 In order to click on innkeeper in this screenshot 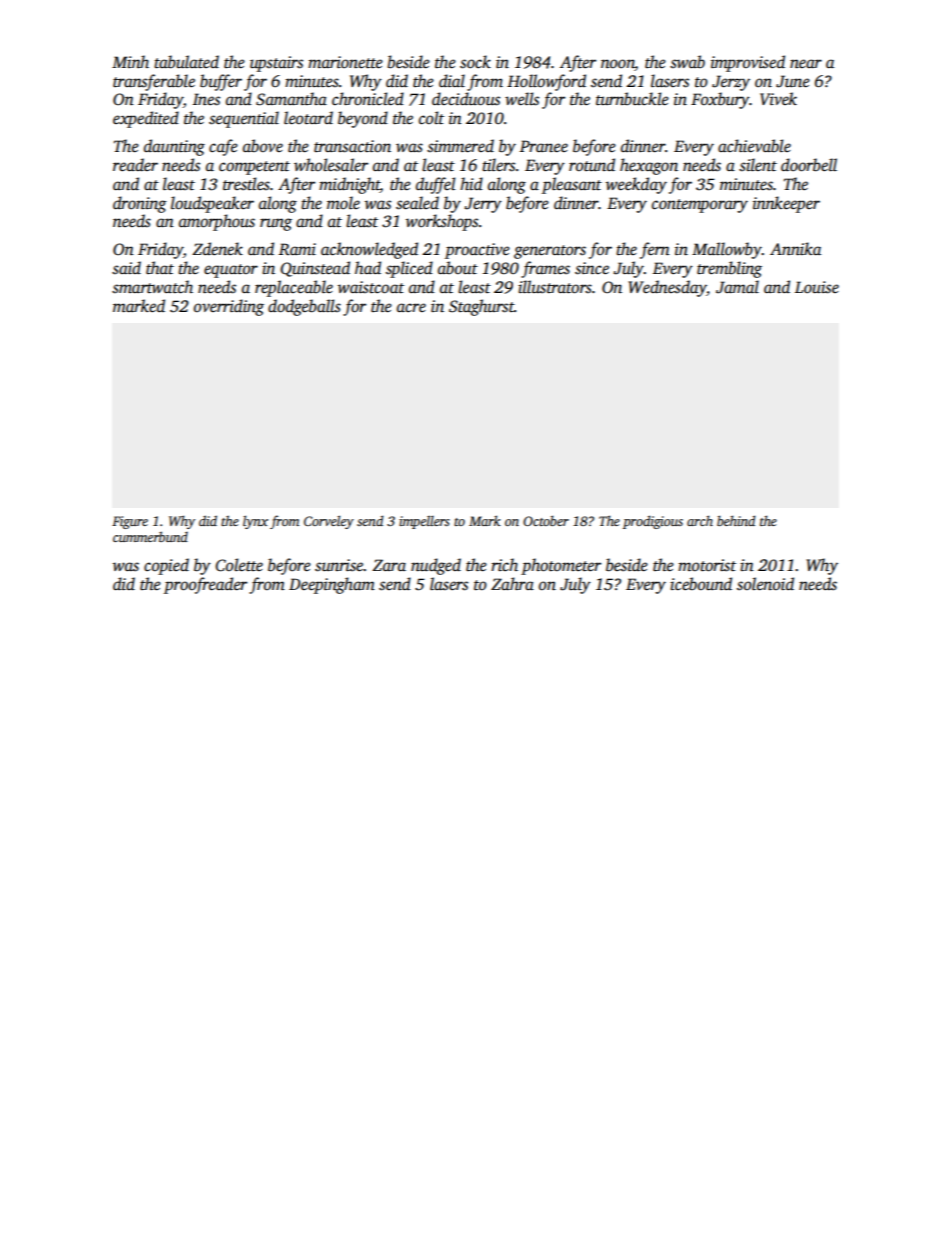, I will do `click(786, 204)`.
